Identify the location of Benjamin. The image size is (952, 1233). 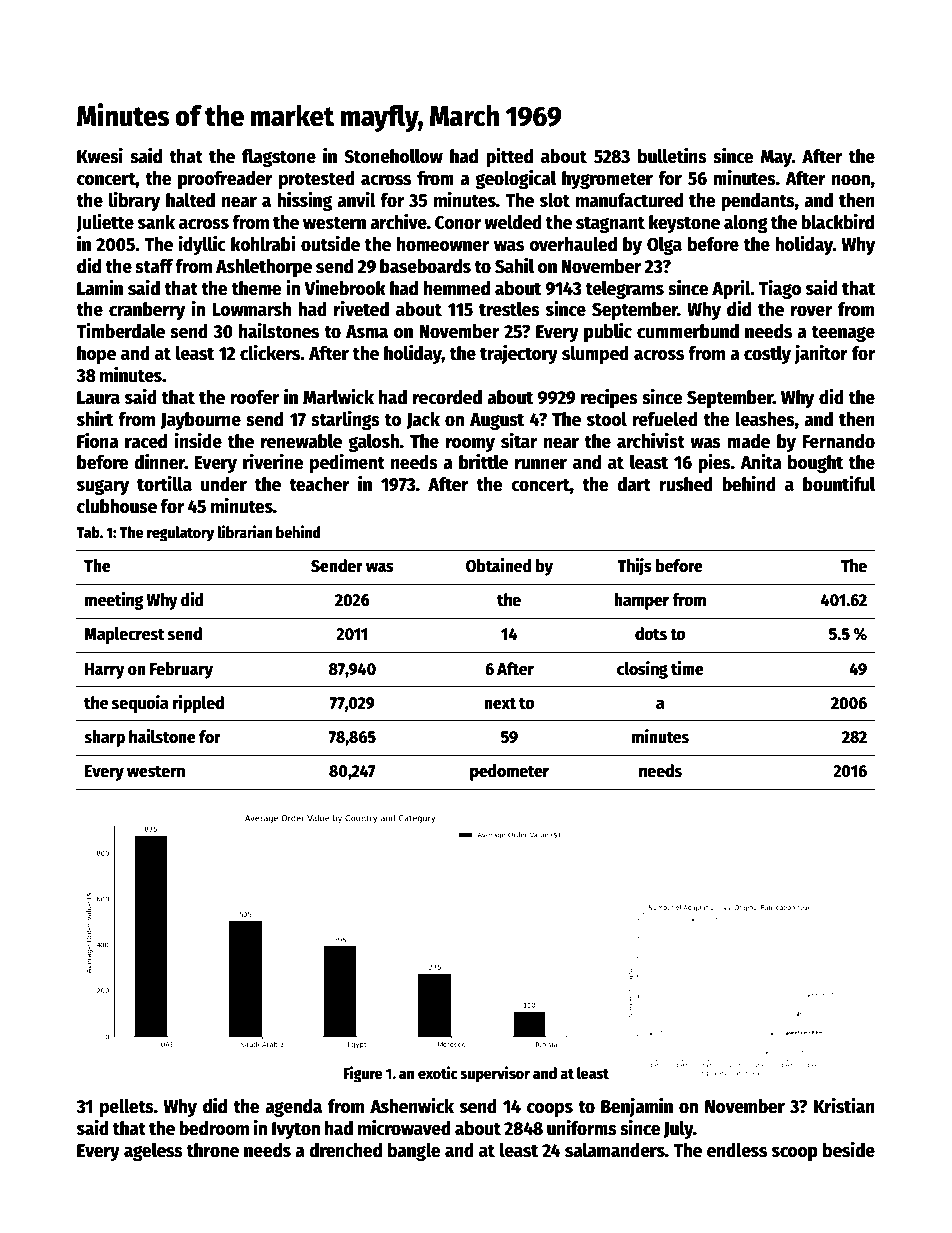
(637, 1107).
